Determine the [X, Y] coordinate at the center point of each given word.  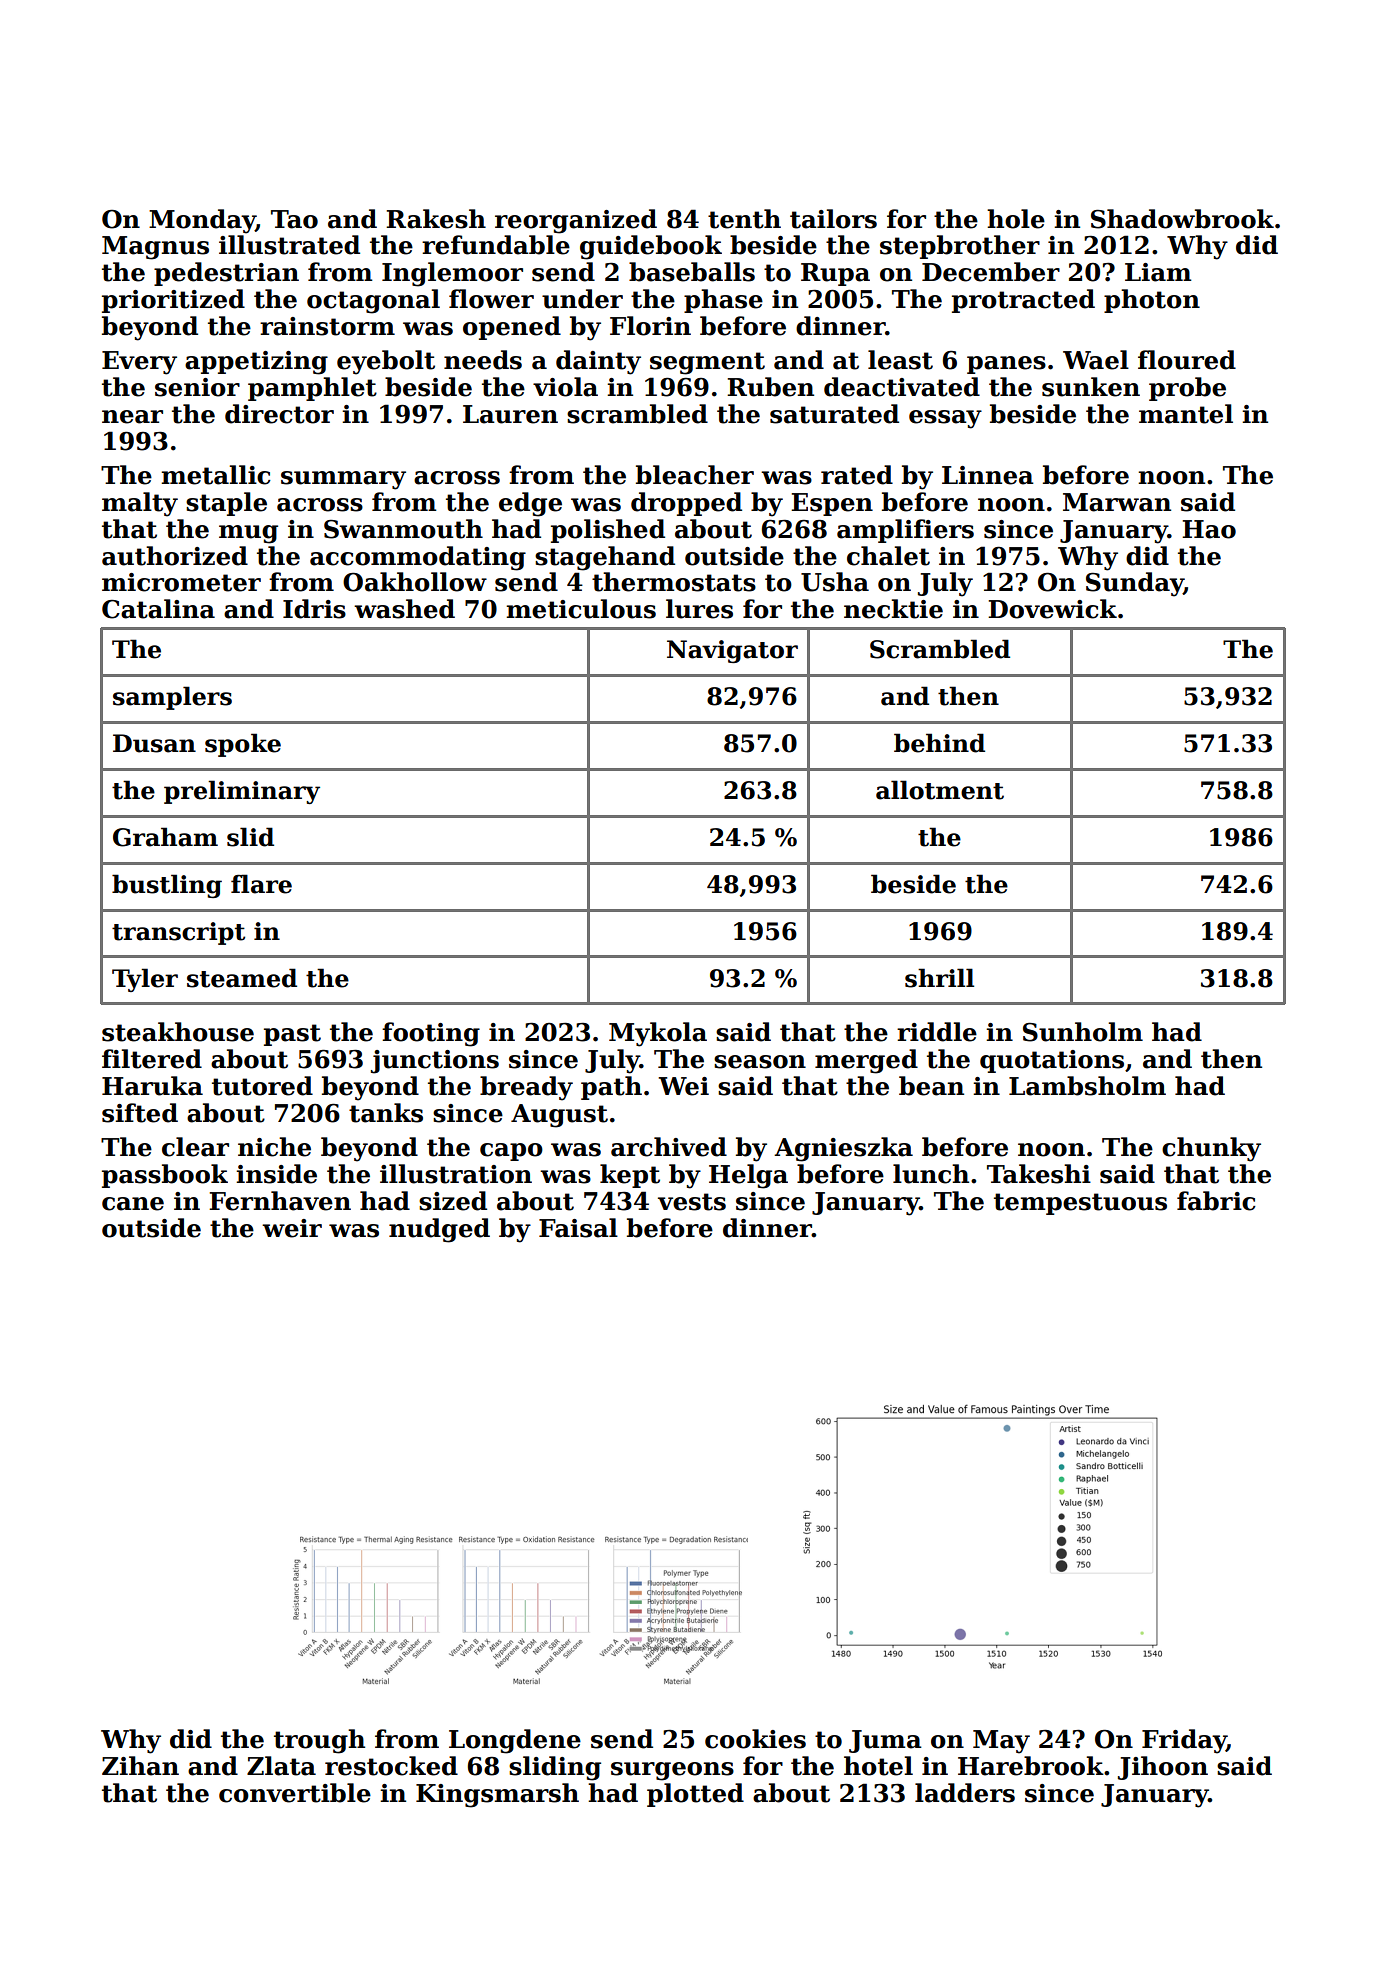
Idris [314, 609]
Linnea [988, 475]
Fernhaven [280, 1201]
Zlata [281, 1766]
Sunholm [1083, 1032]
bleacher [695, 475]
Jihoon [1163, 1768]
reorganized [576, 221]
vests [692, 1202]
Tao [294, 219]
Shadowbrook [1182, 219]
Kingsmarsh [497, 1795]
